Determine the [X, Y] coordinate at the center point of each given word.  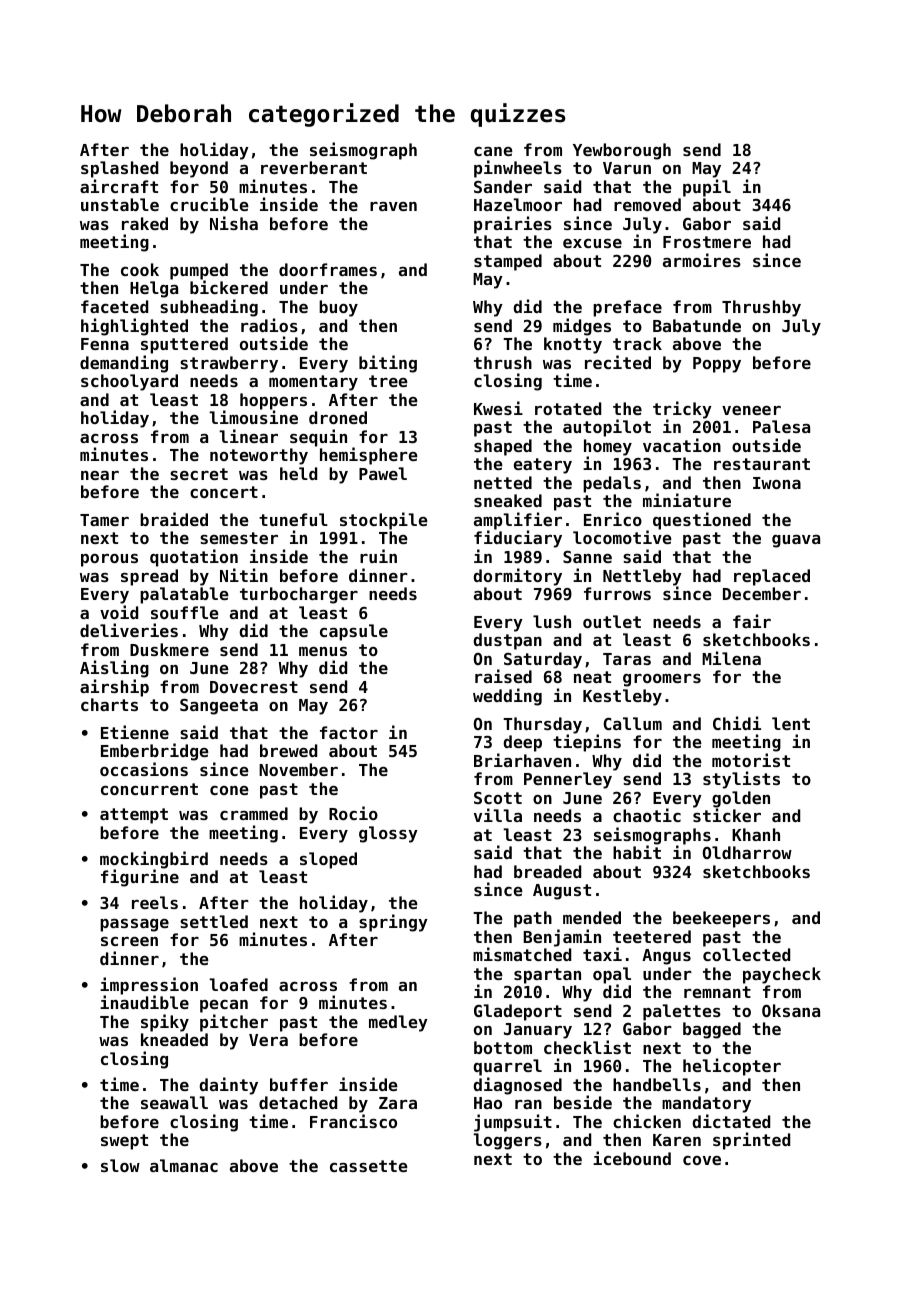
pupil [707, 188]
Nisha [234, 223]
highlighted [134, 327]
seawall [174, 1102]
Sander [503, 186]
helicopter [732, 1067]
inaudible [144, 1002]
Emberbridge [155, 752]
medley [398, 1023]
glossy [388, 834]
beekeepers [721, 919]
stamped [508, 262]
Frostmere [707, 242]
